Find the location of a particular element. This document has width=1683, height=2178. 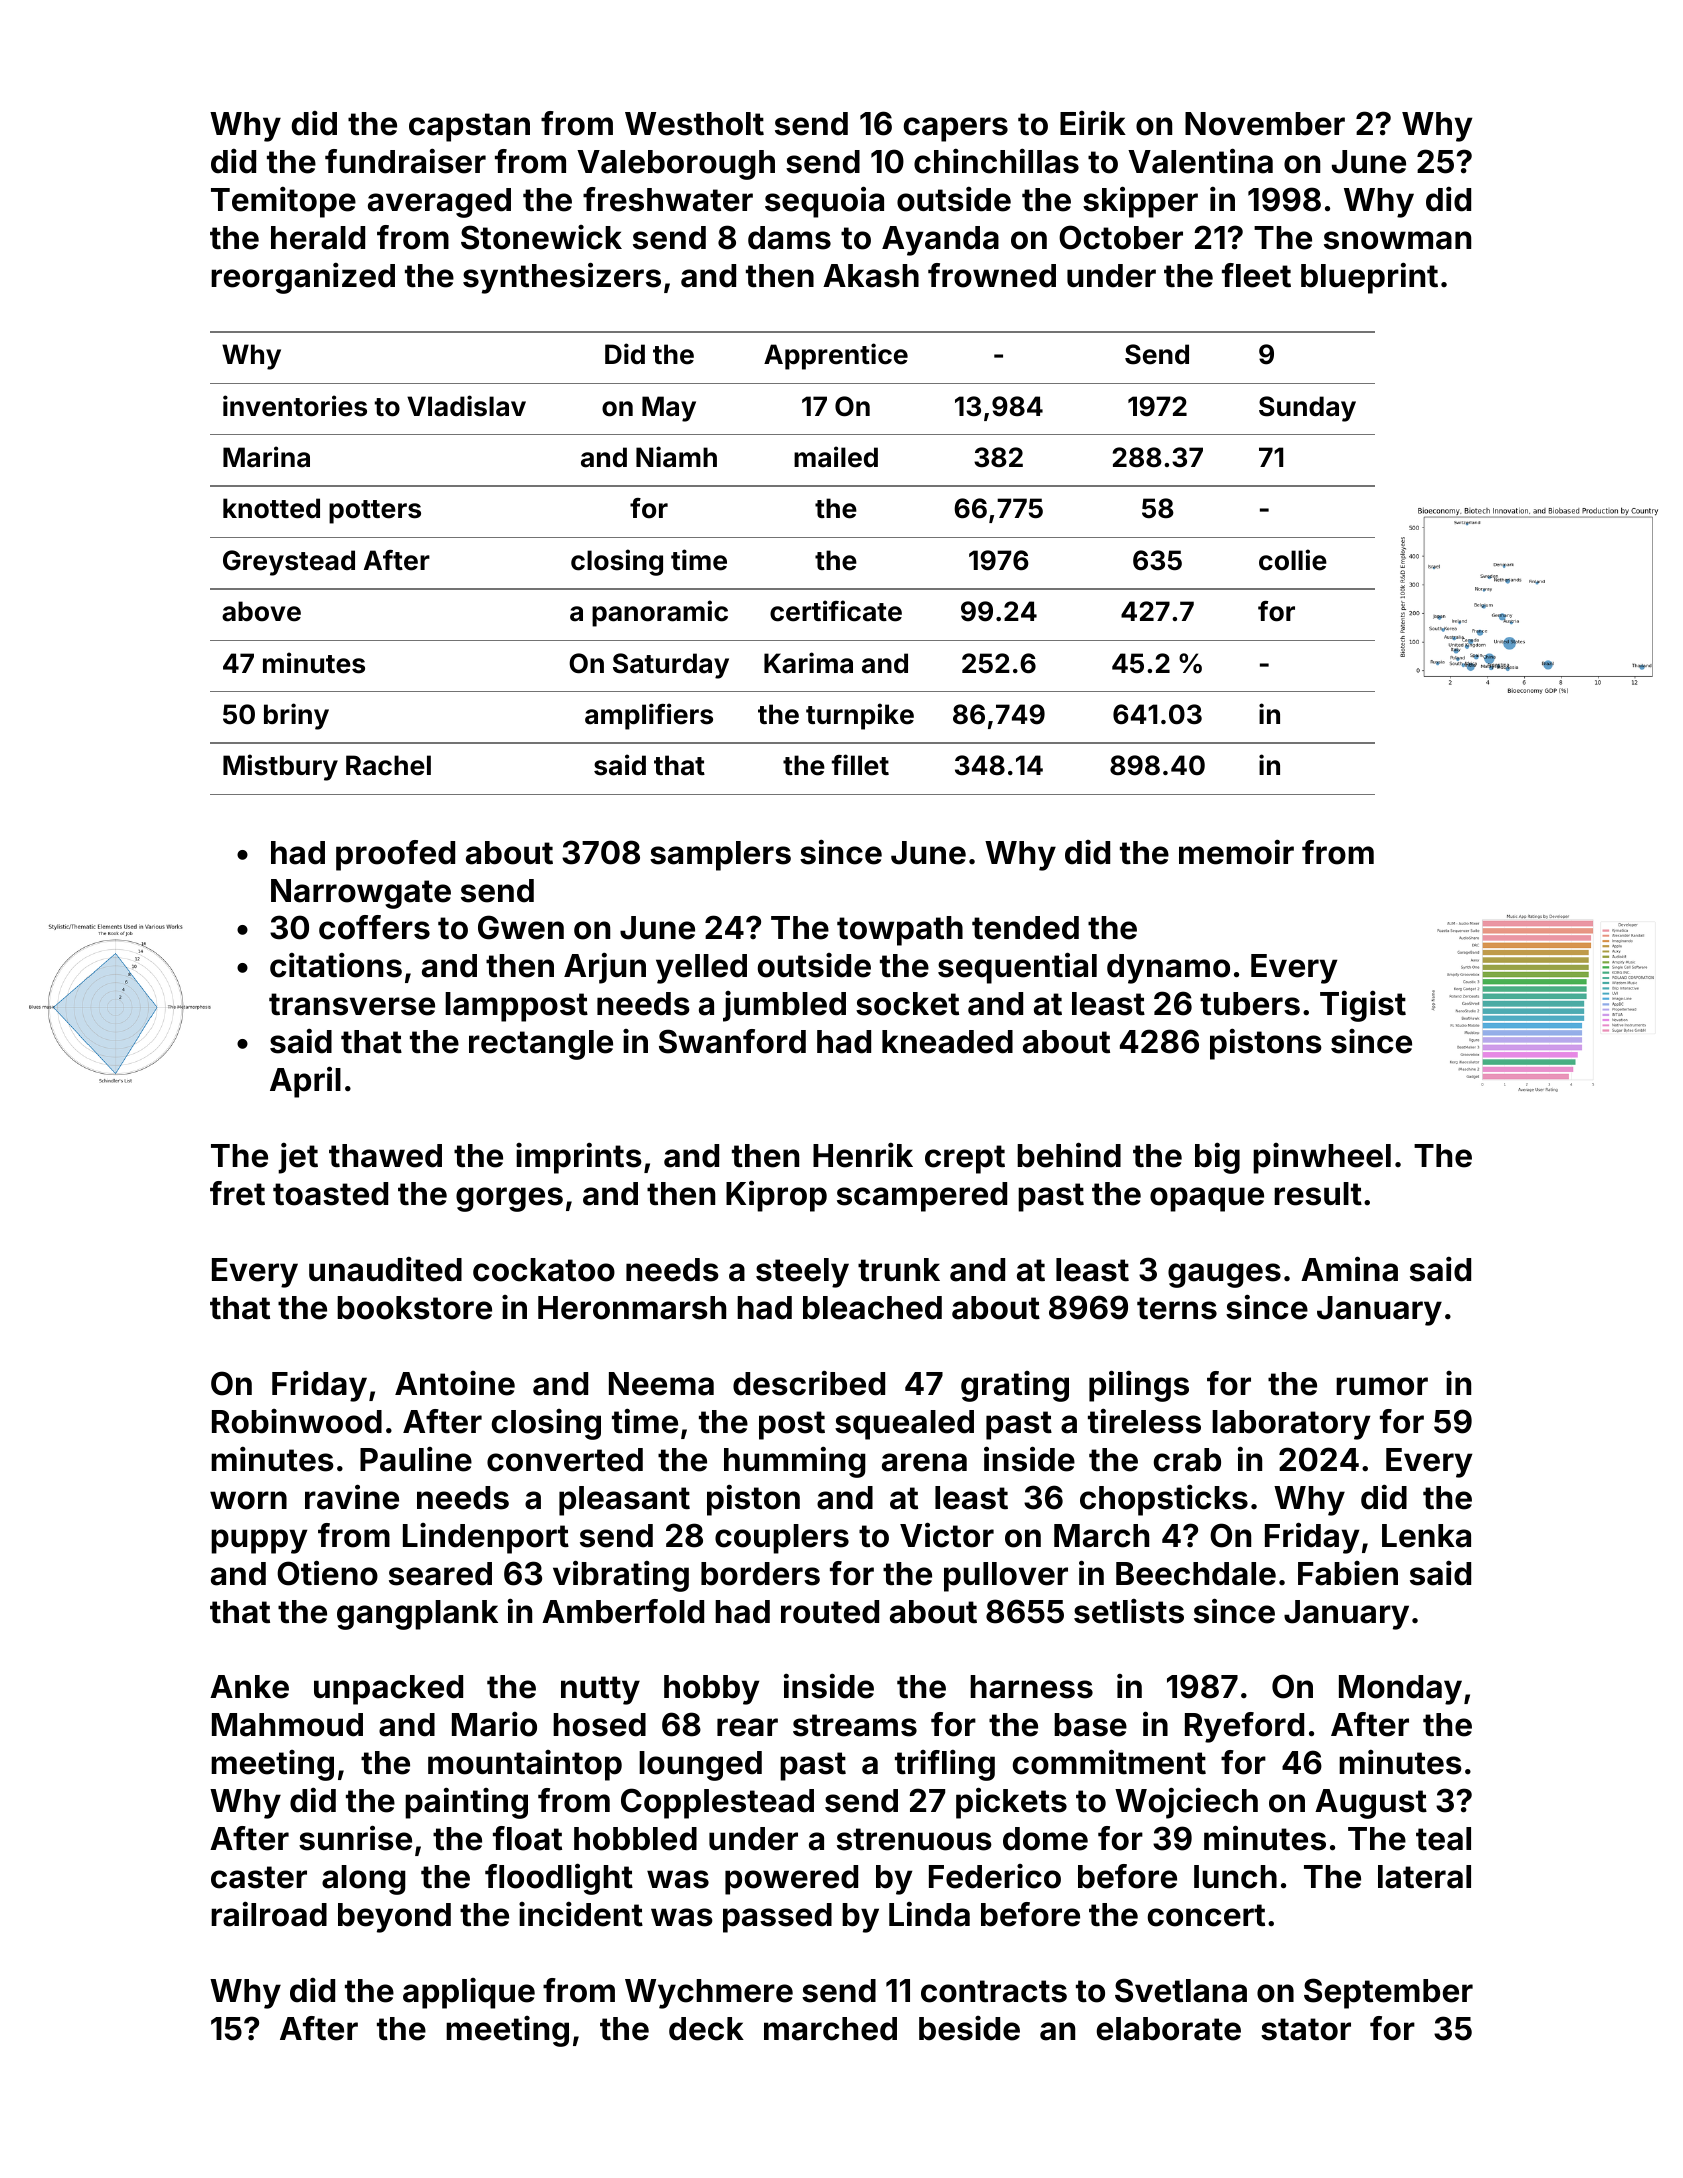

ravine is located at coordinates (352, 1497).
